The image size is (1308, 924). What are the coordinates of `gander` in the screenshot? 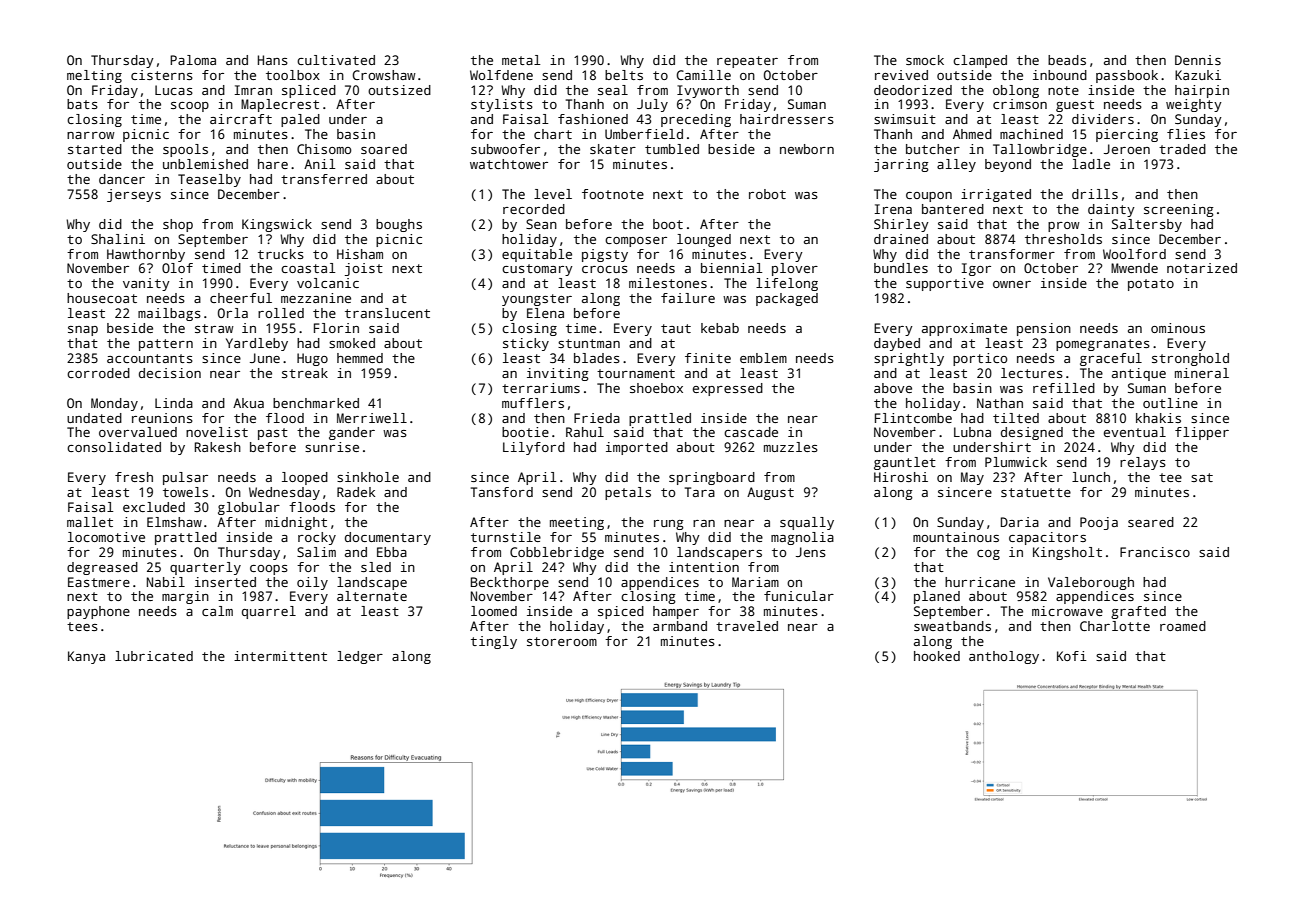 It's located at (352, 433).
